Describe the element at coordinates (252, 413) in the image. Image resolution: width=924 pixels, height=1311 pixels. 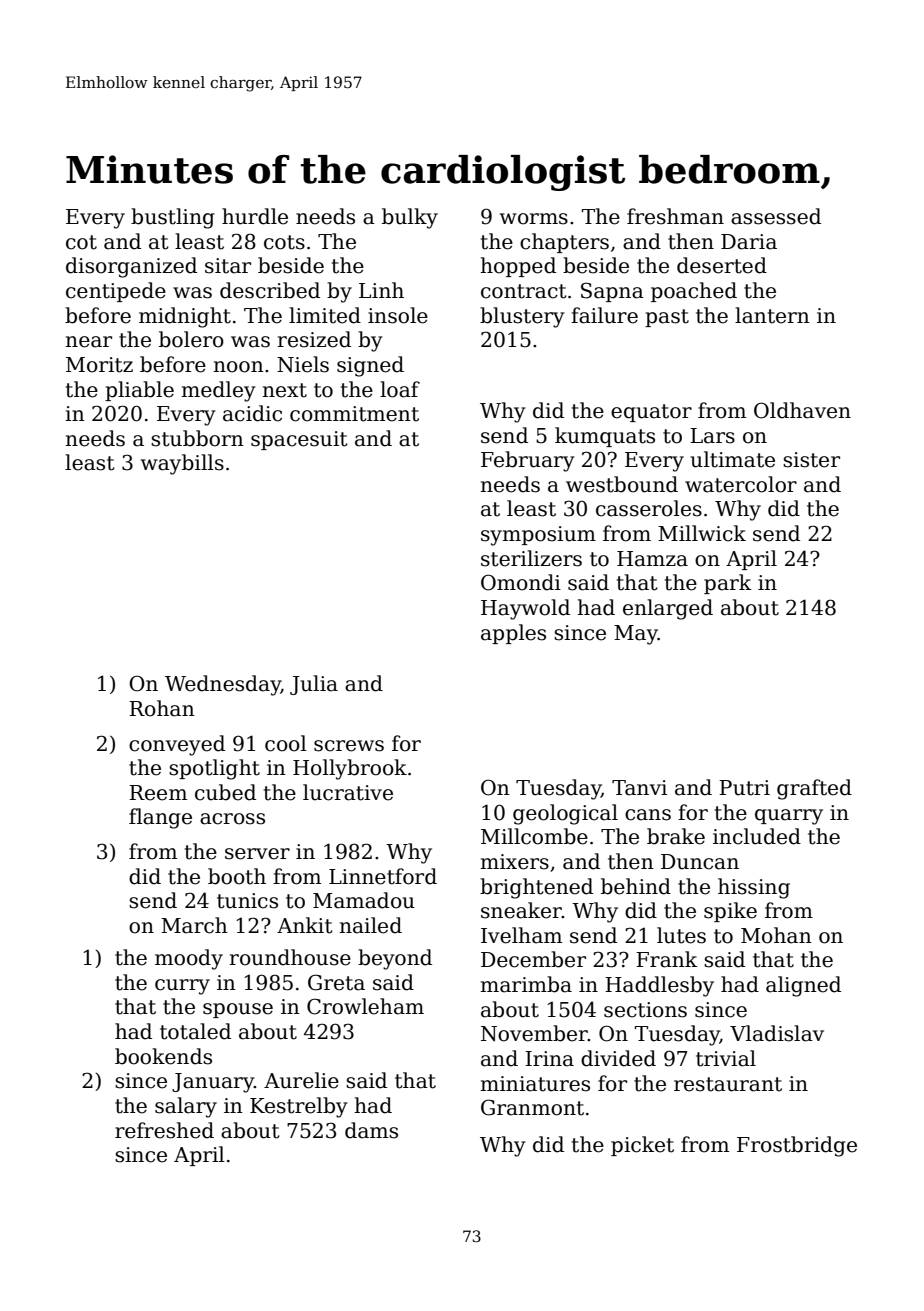
I see `acidic` at that location.
